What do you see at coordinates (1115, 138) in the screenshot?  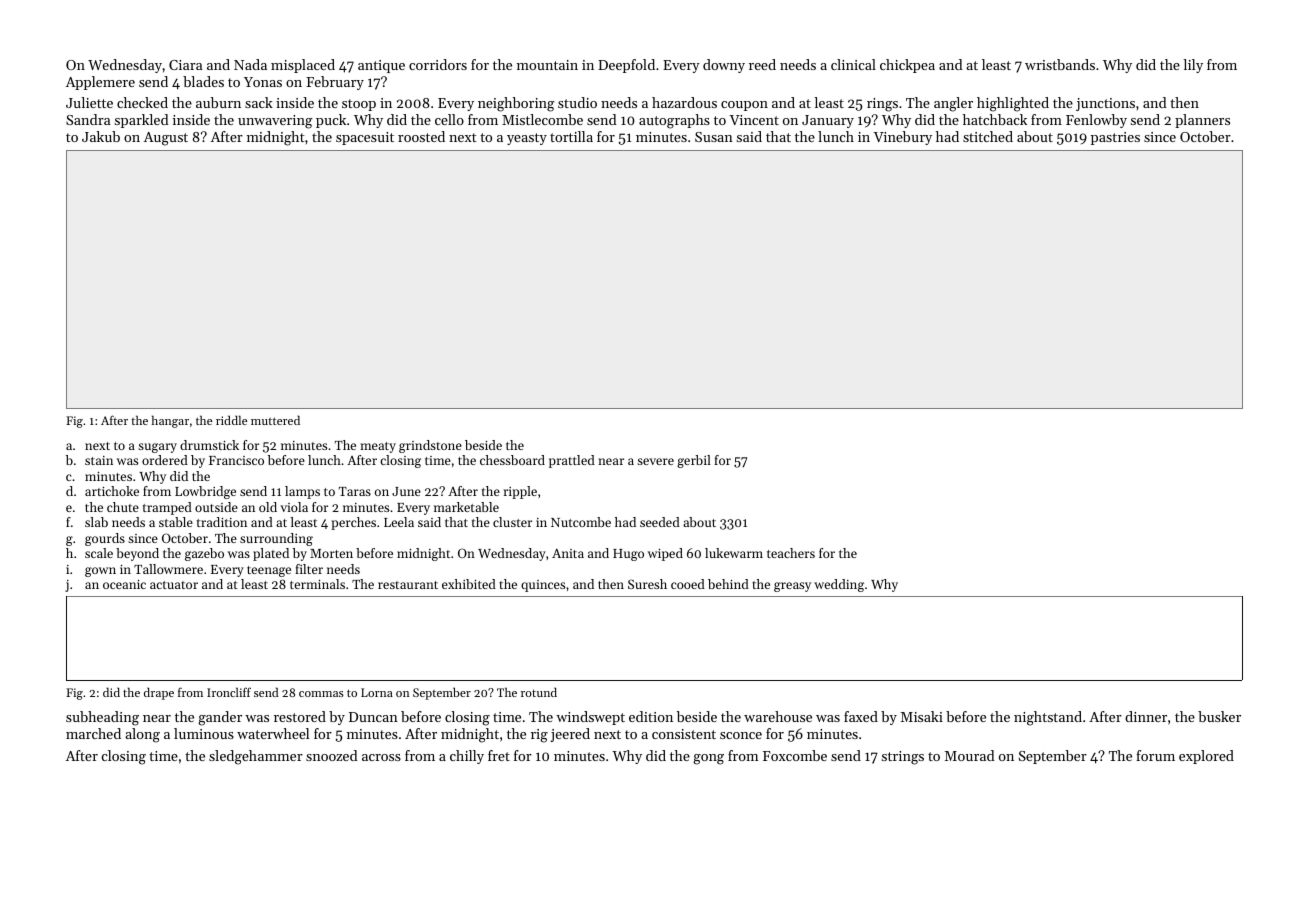 I see `pastries` at bounding box center [1115, 138].
